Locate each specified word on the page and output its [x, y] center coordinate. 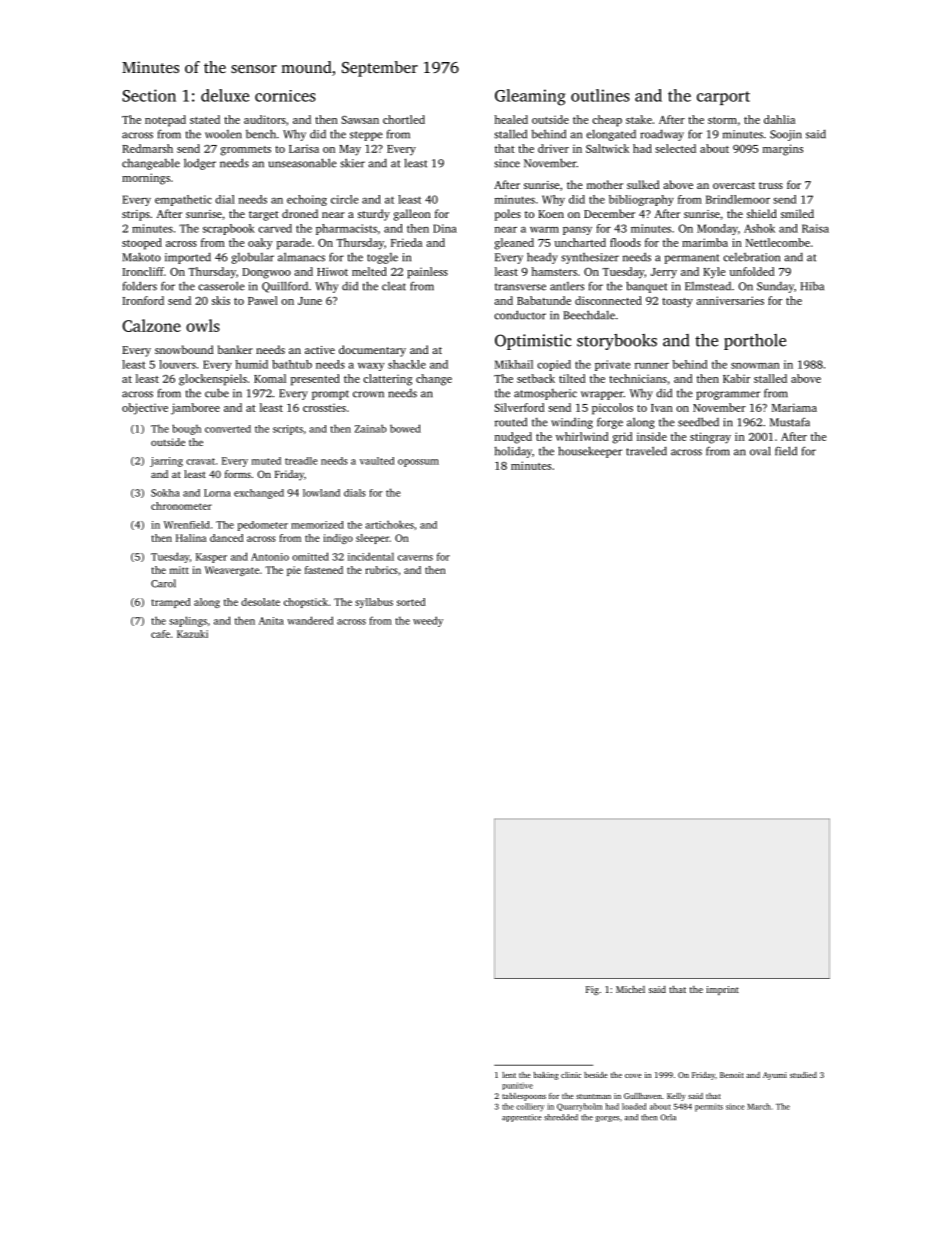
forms [238, 474]
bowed [405, 428]
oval [760, 451]
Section [149, 95]
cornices [285, 96]
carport [723, 98]
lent [509, 1075]
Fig [592, 990]
